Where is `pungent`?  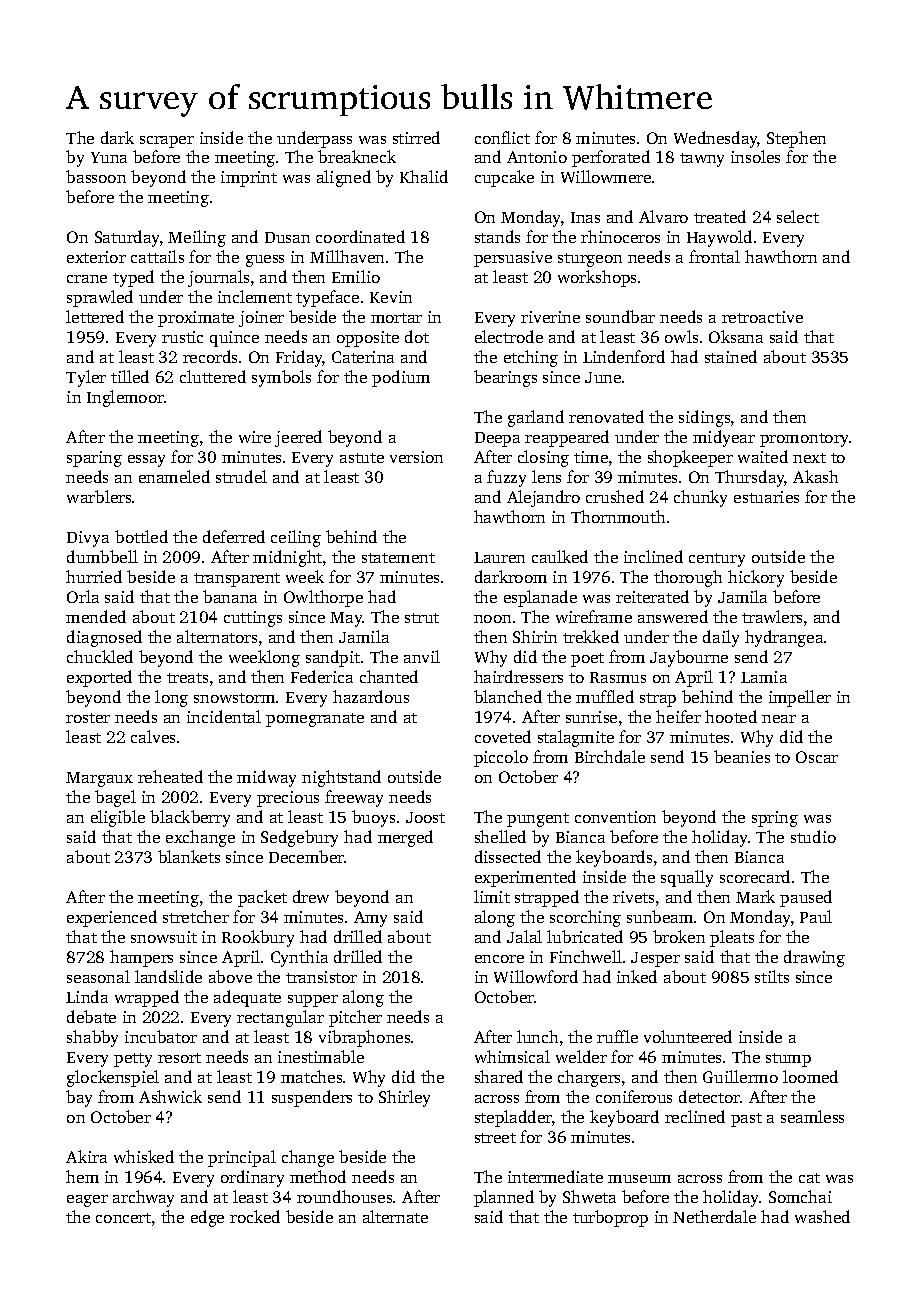
pungent is located at coordinates (538, 820).
